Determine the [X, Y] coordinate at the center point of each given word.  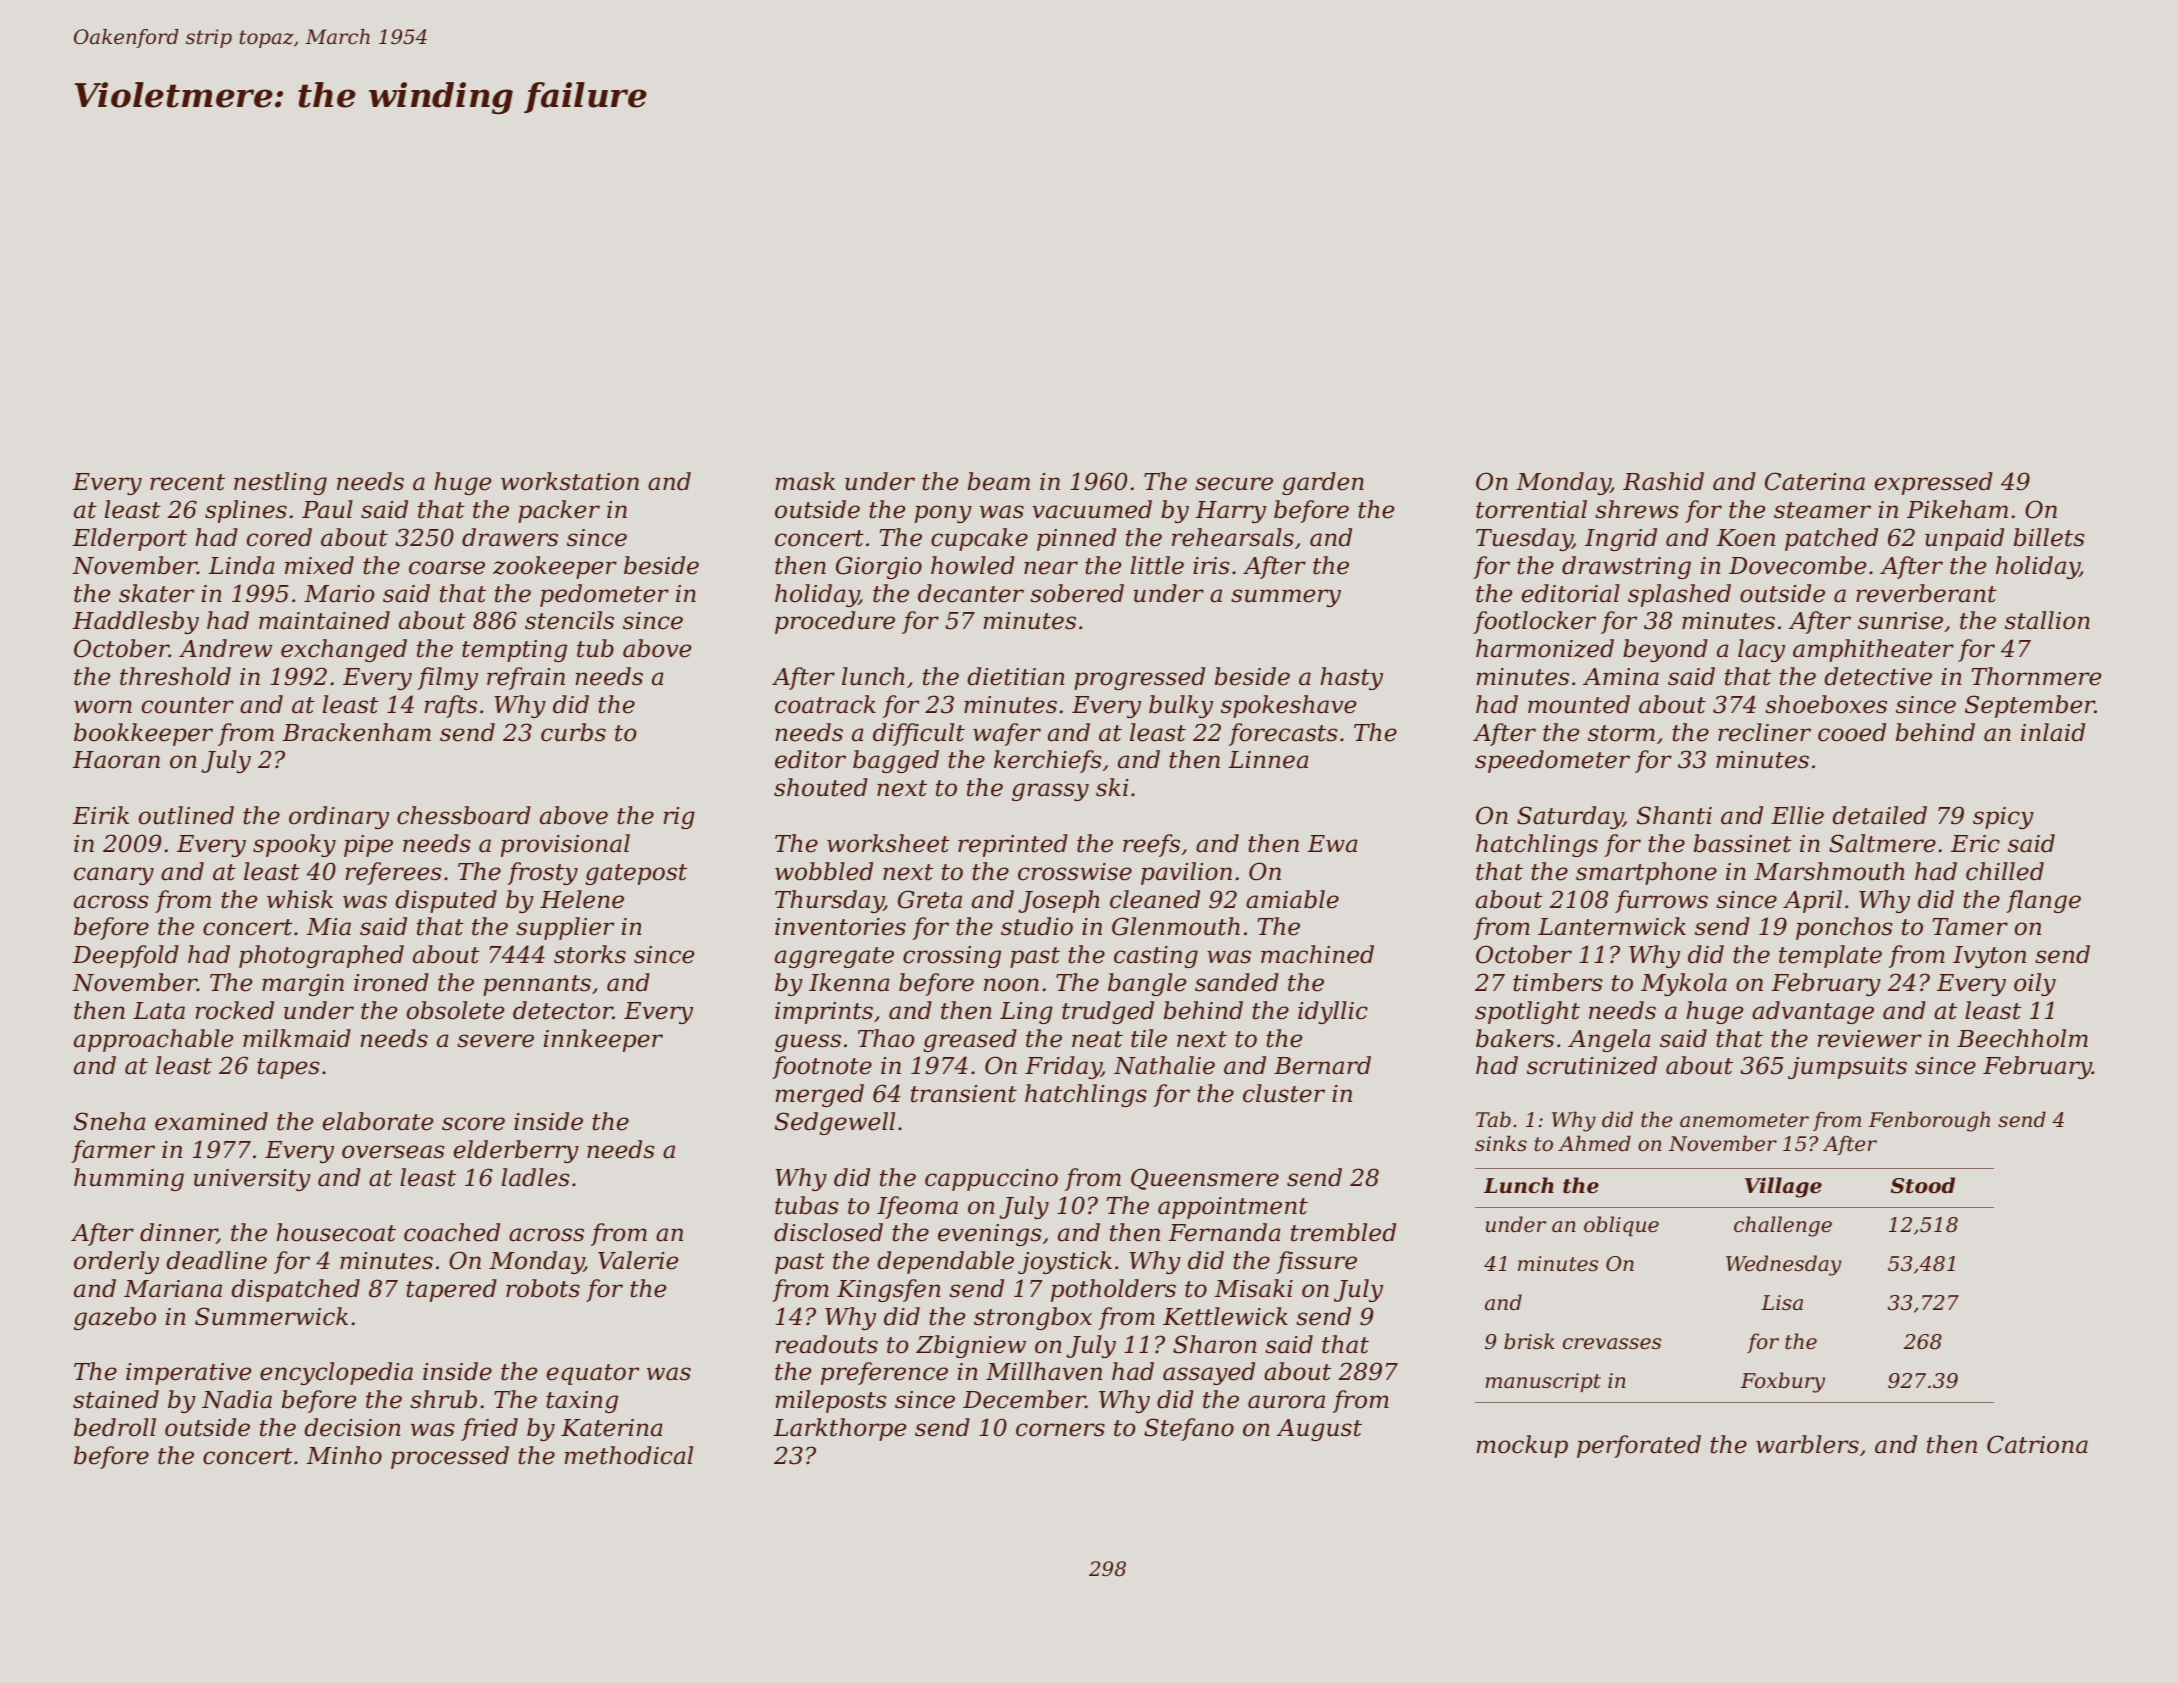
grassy [1050, 792]
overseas [393, 1152]
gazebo [115, 1318]
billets [2049, 537]
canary [114, 876]
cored [279, 537]
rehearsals [1233, 537]
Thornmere [2036, 676]
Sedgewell [835, 1123]
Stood [1923, 1185]
